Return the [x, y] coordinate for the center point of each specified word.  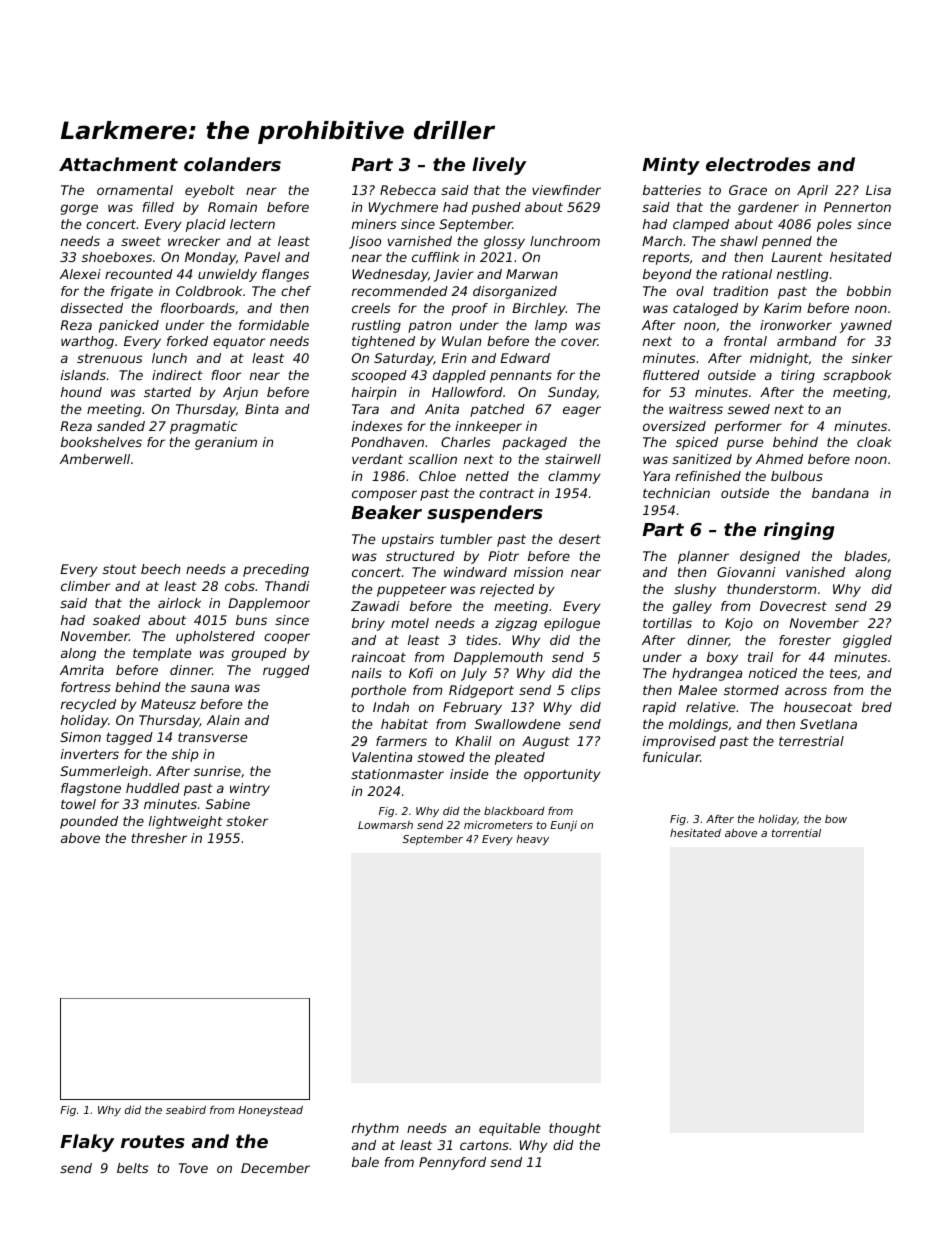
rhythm [375, 1129]
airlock [179, 603]
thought [575, 1129]
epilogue [572, 624]
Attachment [118, 164]
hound [81, 392]
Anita [442, 409]
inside [469, 774]
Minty [671, 166]
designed [770, 557]
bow [836, 819]
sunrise [217, 771]
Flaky [87, 1143]
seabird [186, 1110]
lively [499, 166]
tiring [798, 376]
